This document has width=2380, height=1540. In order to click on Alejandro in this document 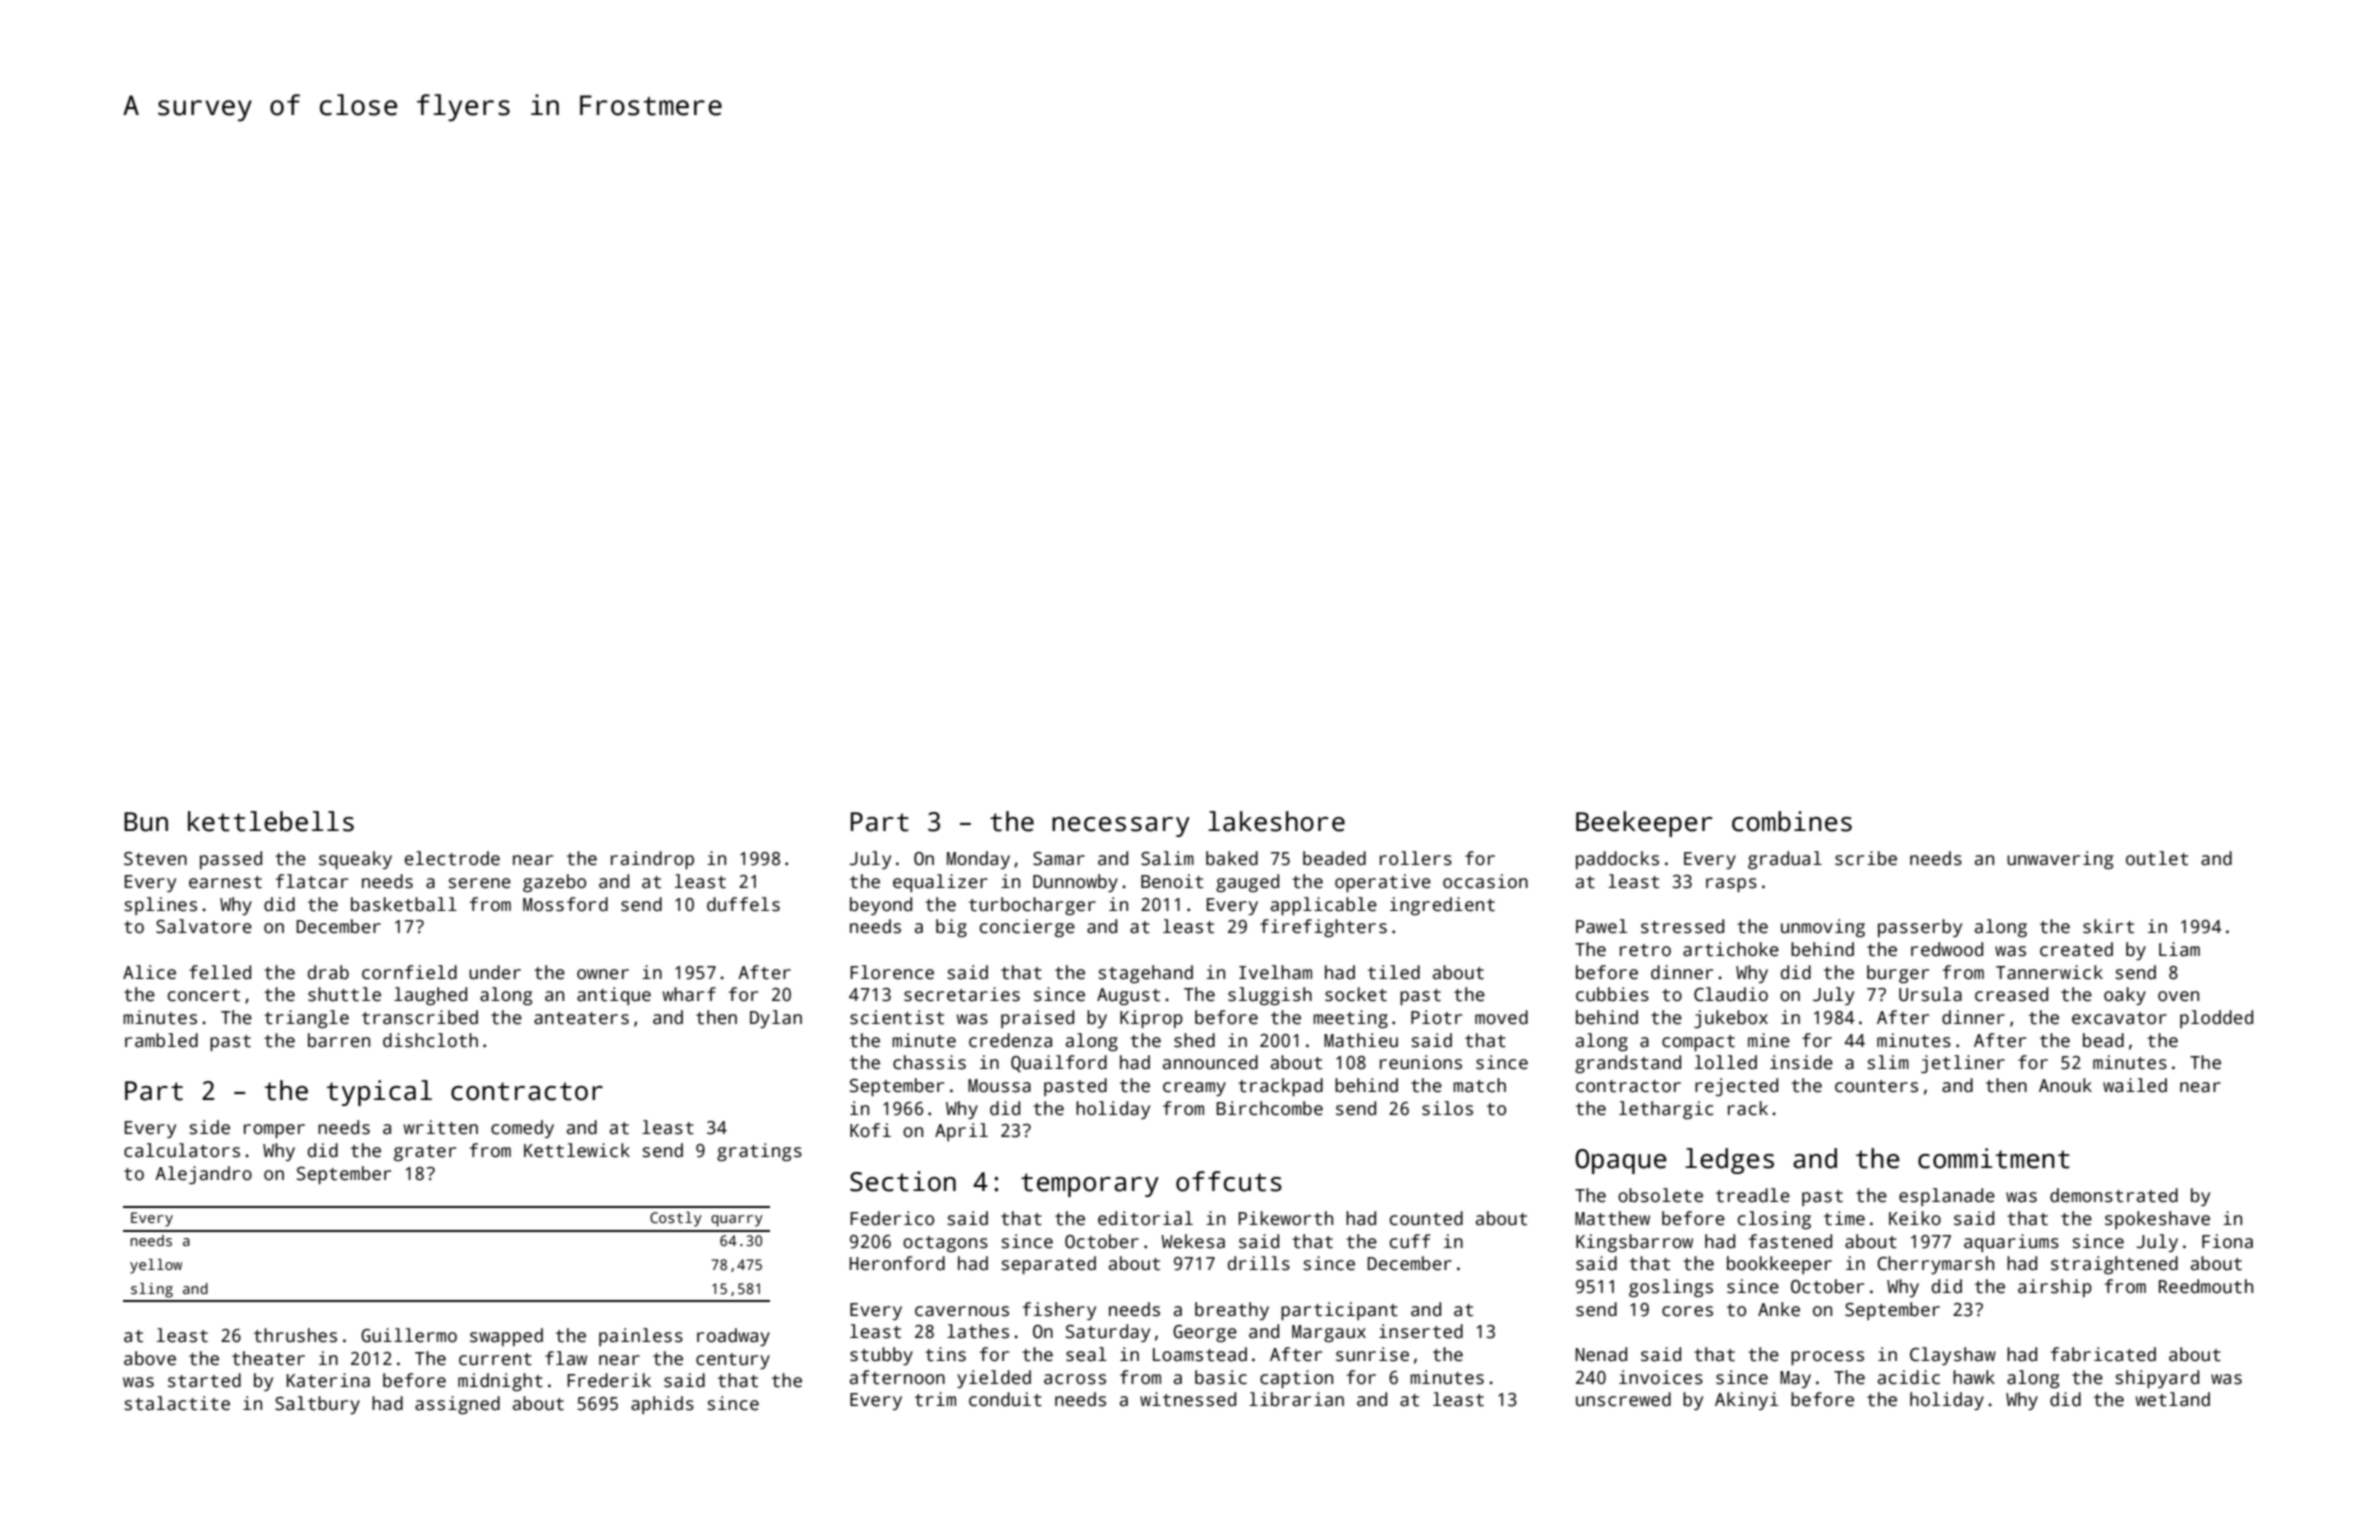, I will do `click(203, 1175)`.
